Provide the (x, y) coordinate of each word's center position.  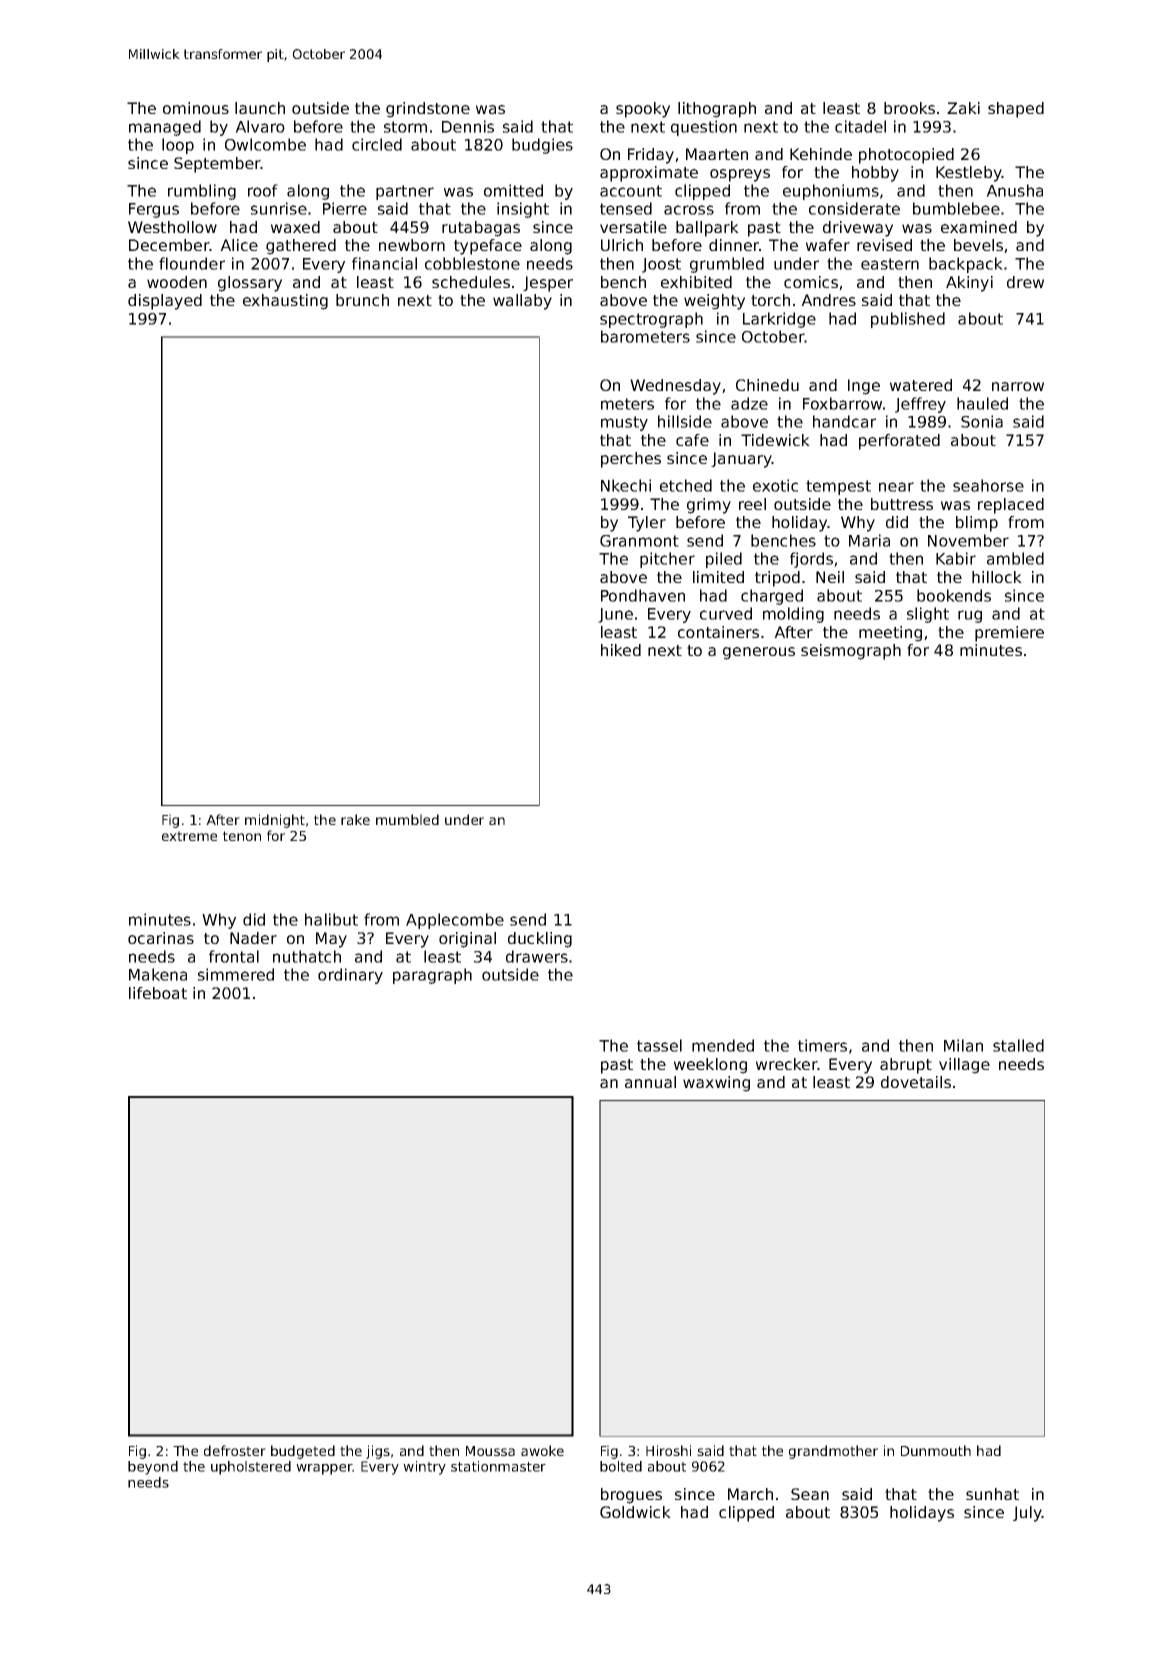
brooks (909, 108)
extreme (189, 836)
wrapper (324, 1469)
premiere (1009, 634)
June (615, 615)
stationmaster (498, 1466)
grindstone (428, 110)
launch (260, 108)
